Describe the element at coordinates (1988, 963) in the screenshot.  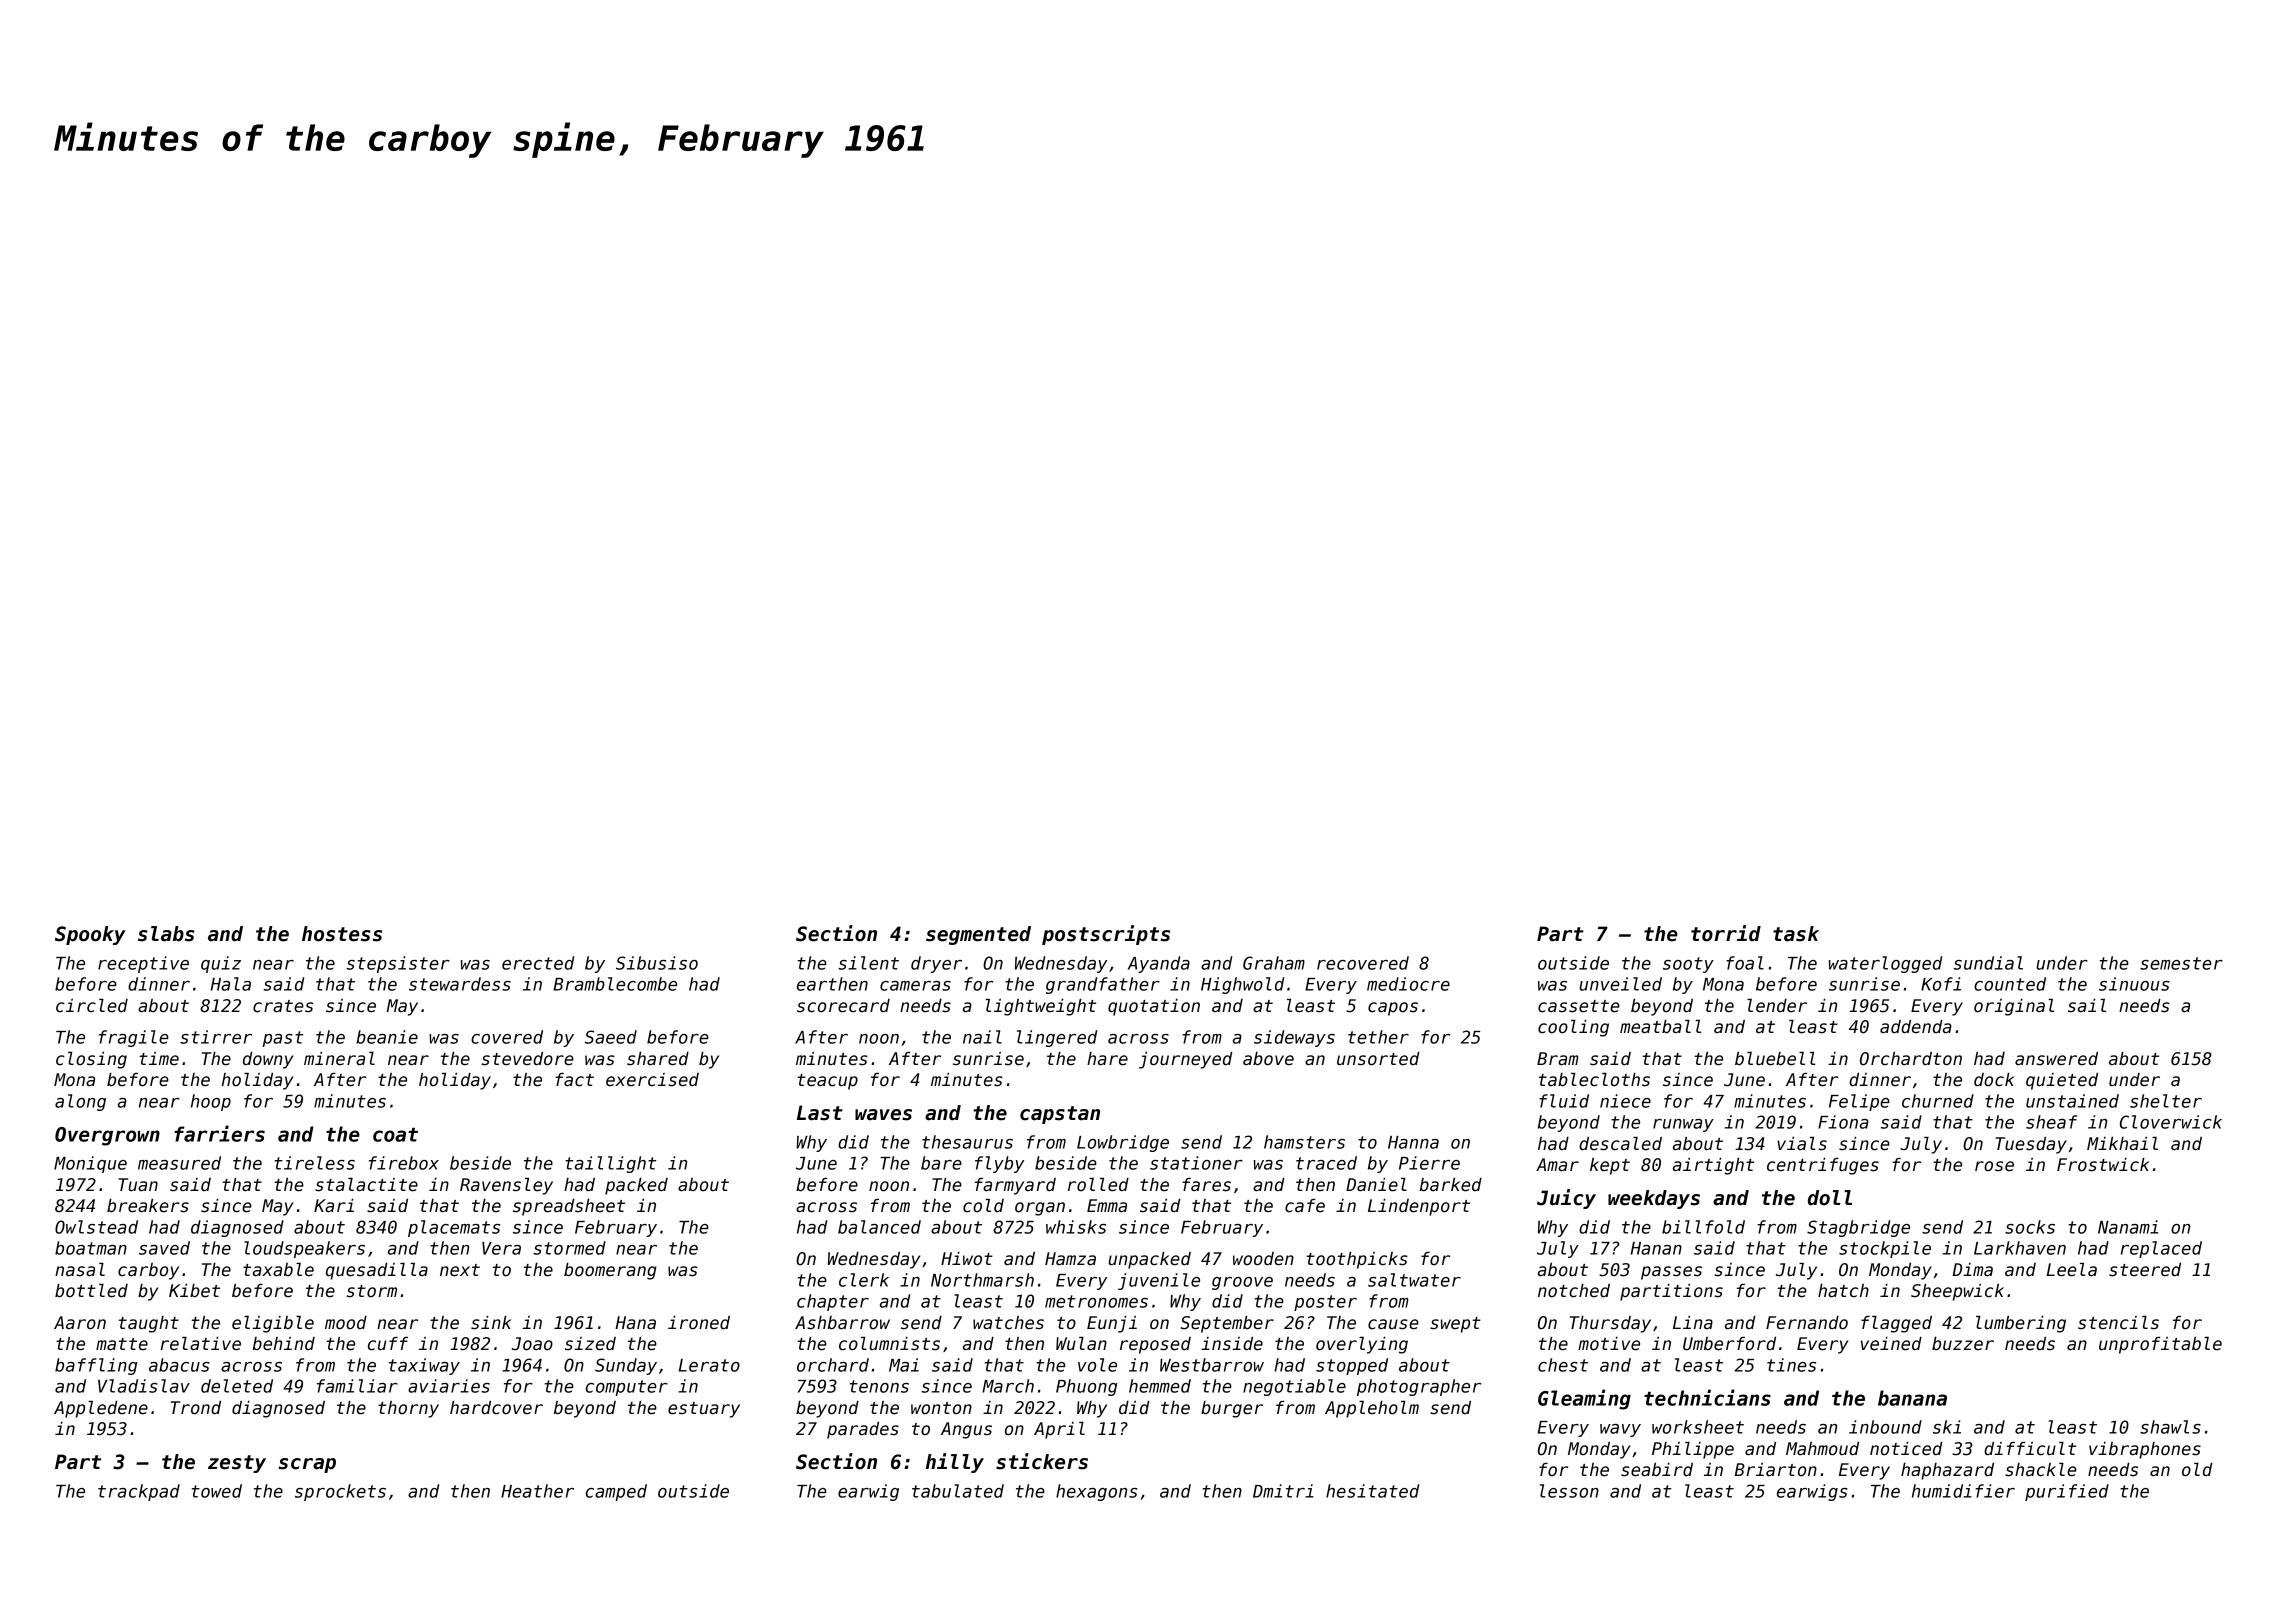
I see `sundial` at that location.
